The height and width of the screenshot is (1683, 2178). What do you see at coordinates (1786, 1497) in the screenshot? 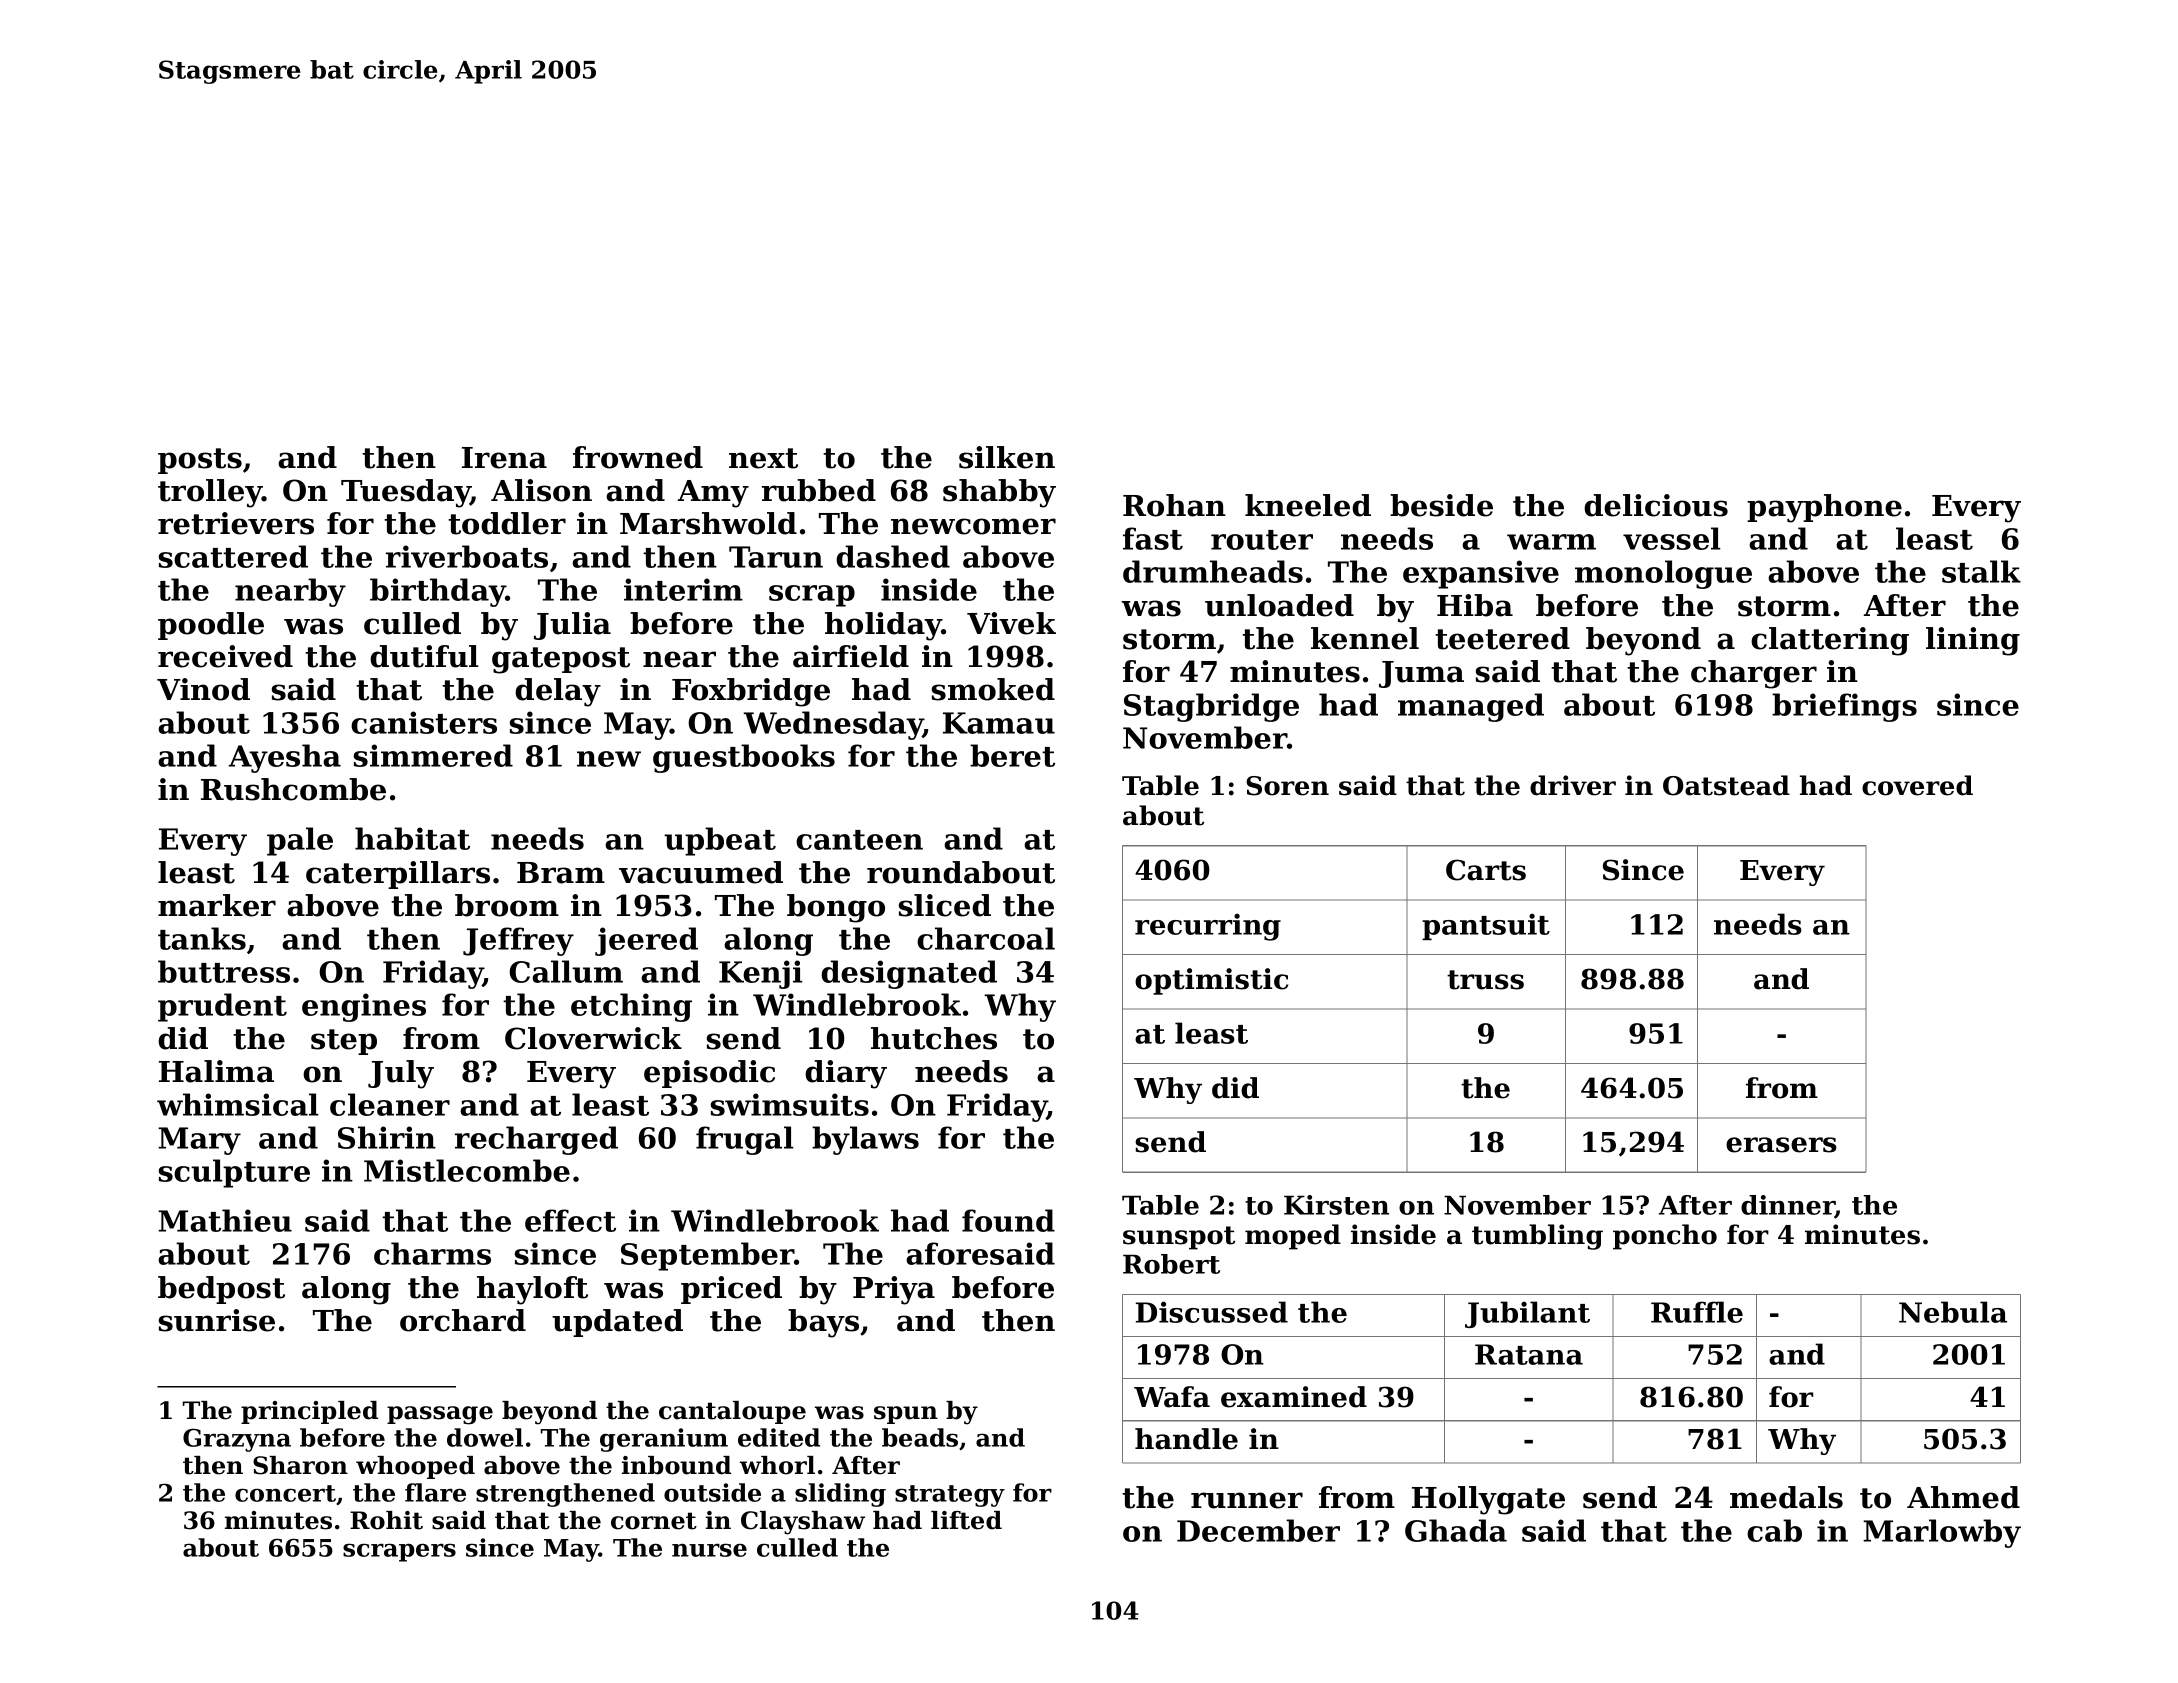
I see `medals` at bounding box center [1786, 1497].
